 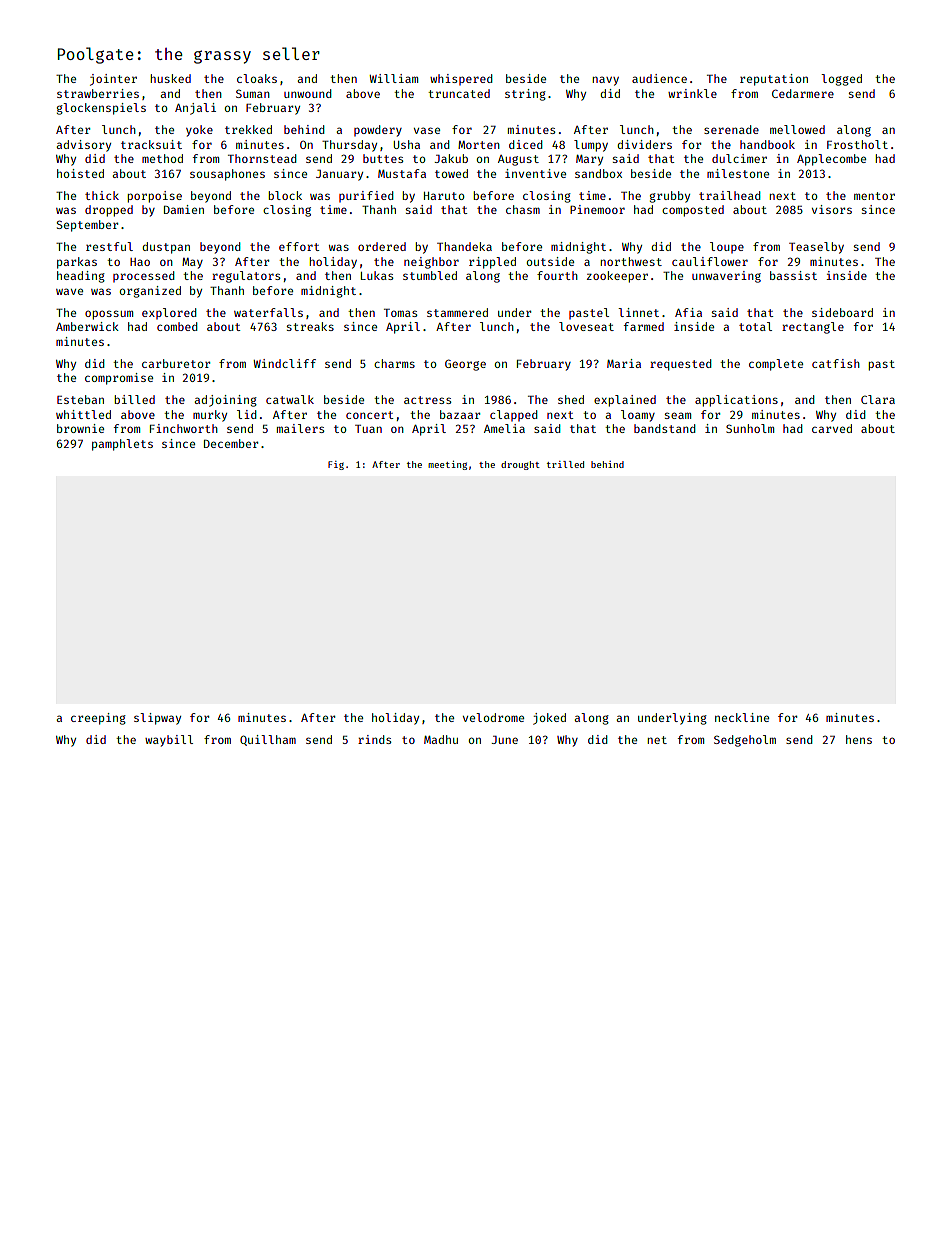 I want to click on lumpy, so click(x=591, y=146).
